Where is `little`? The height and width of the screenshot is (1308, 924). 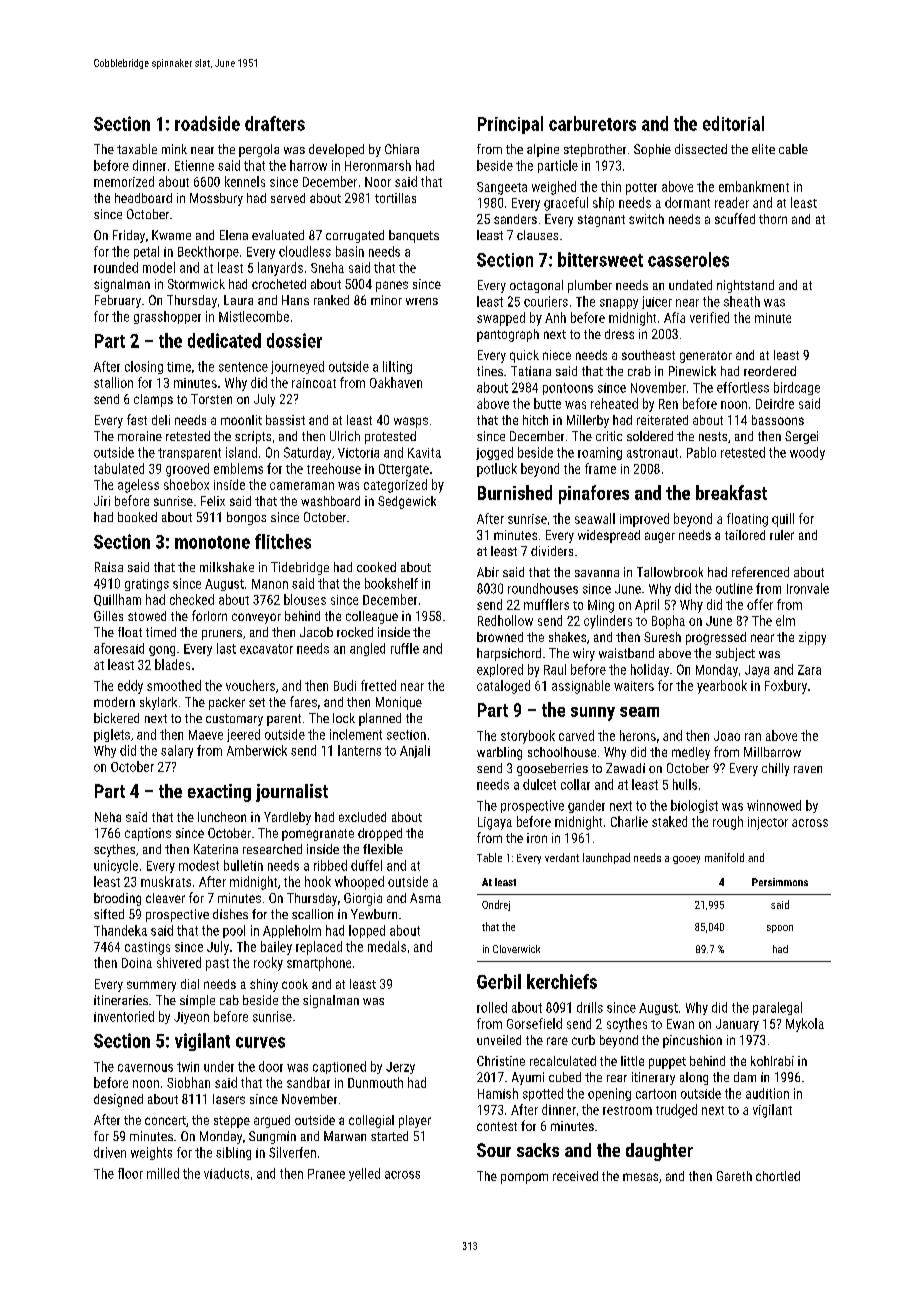 little is located at coordinates (632, 1061).
